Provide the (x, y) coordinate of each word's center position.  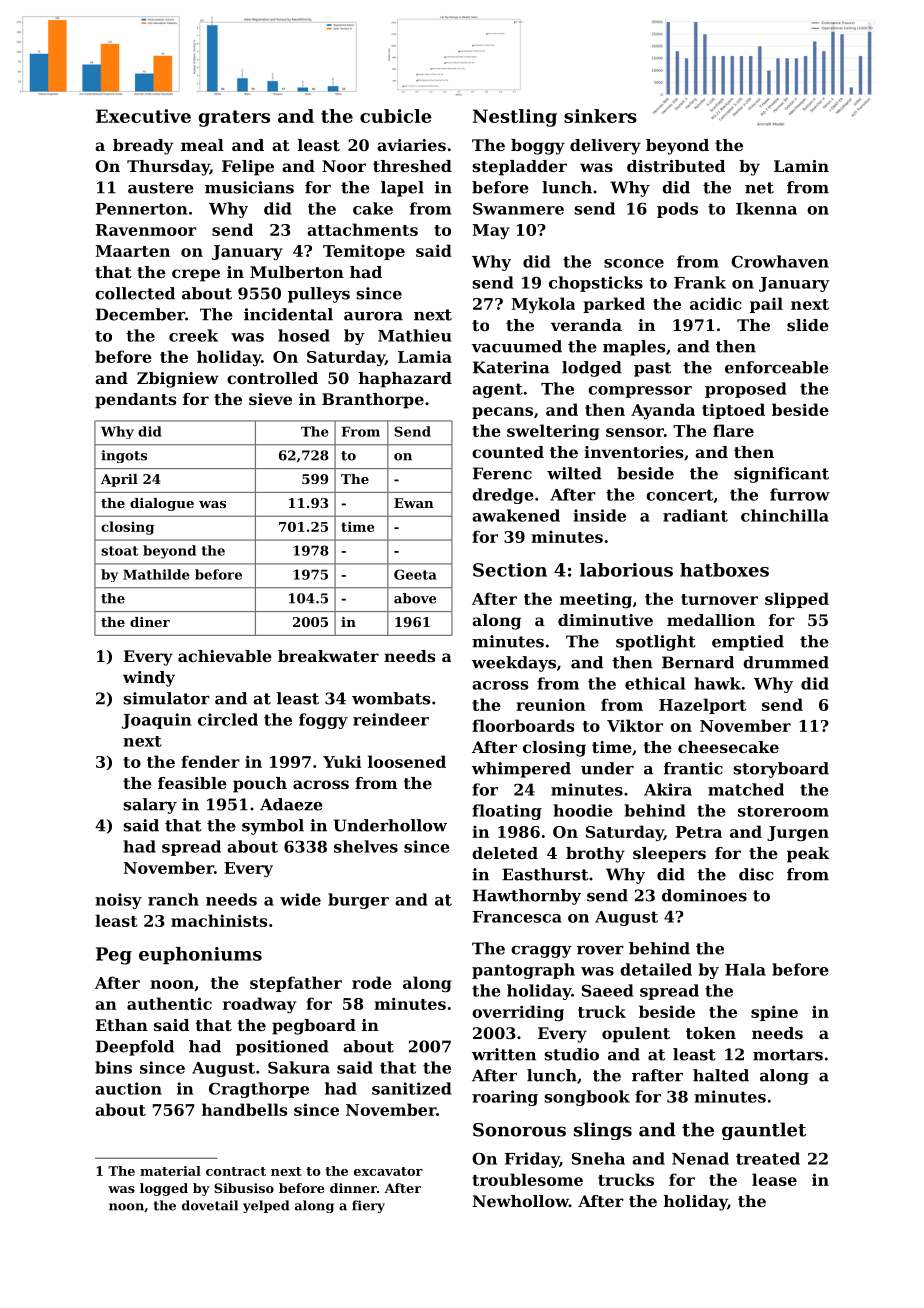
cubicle (396, 116)
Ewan (414, 503)
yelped (266, 1206)
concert (679, 495)
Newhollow (520, 1201)
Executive (143, 116)
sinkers (600, 116)
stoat (119, 551)
